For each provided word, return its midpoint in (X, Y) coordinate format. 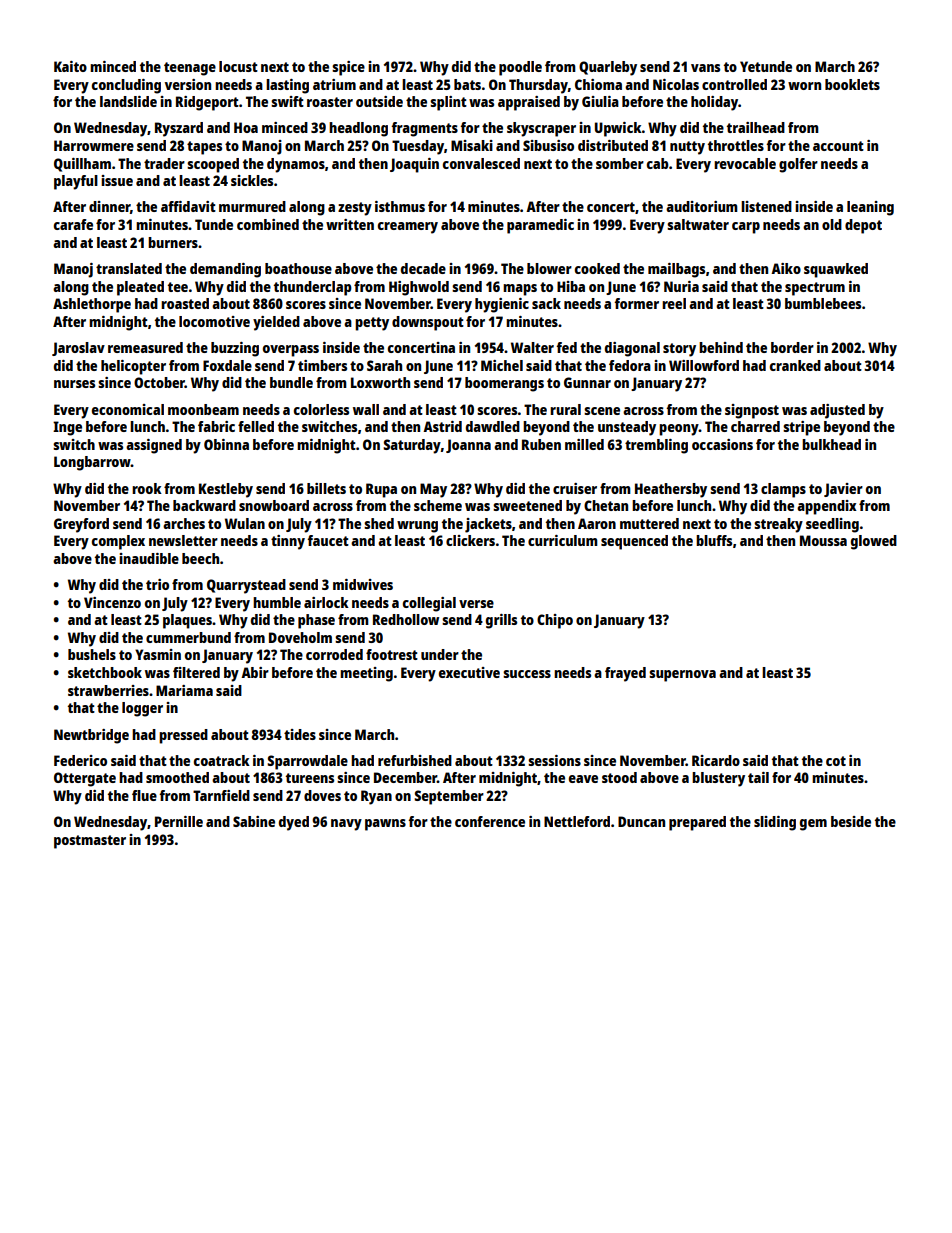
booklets (852, 84)
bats (467, 84)
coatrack (222, 760)
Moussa (823, 540)
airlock (326, 602)
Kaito (70, 66)
